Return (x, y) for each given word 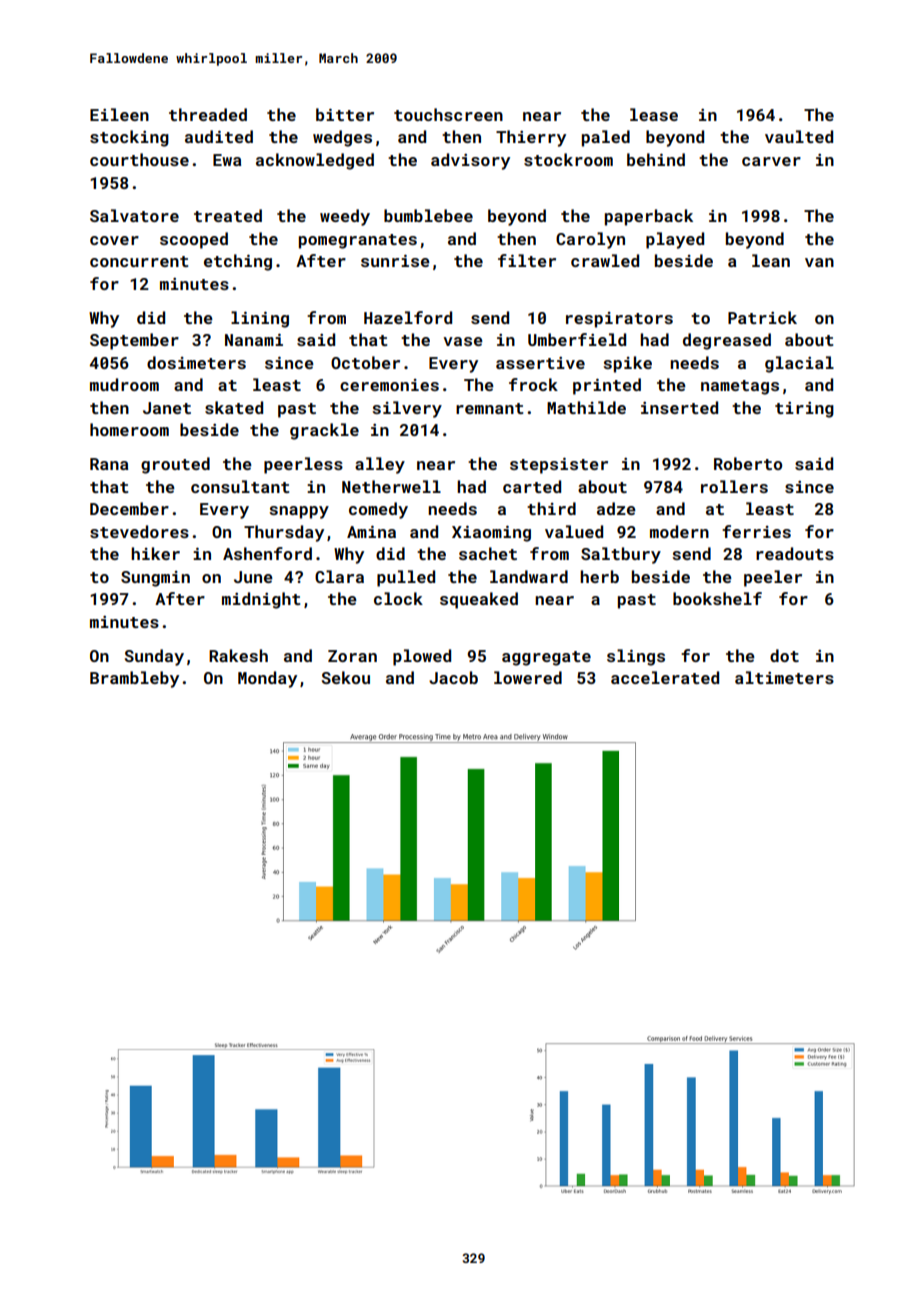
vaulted (799, 136)
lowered (528, 677)
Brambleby (134, 679)
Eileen (119, 114)
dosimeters (196, 362)
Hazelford (408, 317)
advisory (470, 161)
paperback (649, 217)
